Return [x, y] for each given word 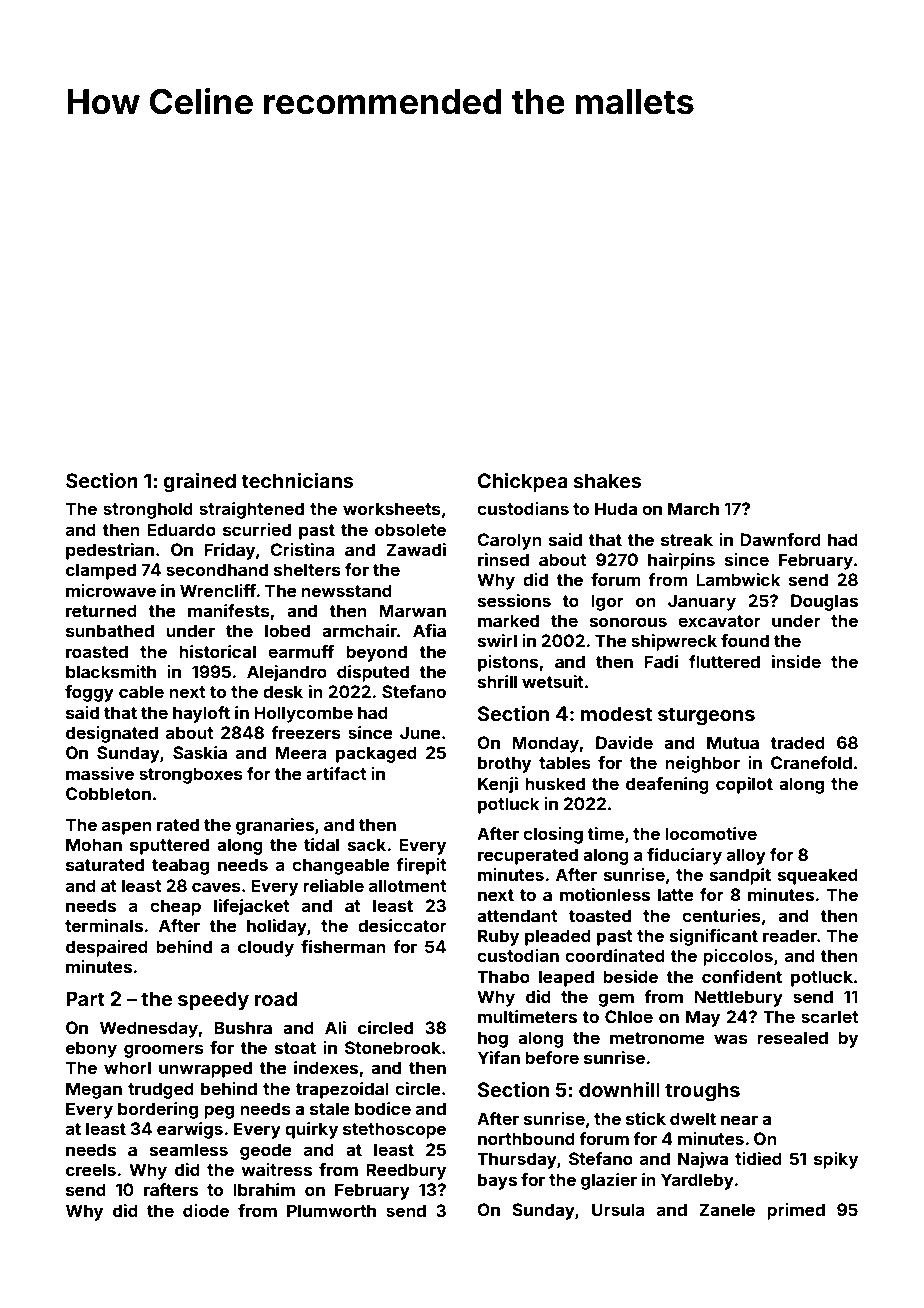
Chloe [629, 1016]
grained [199, 483]
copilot [744, 785]
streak [687, 539]
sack [367, 844]
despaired [107, 948]
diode [206, 1210]
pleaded [558, 937]
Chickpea [523, 482]
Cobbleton [108, 793]
